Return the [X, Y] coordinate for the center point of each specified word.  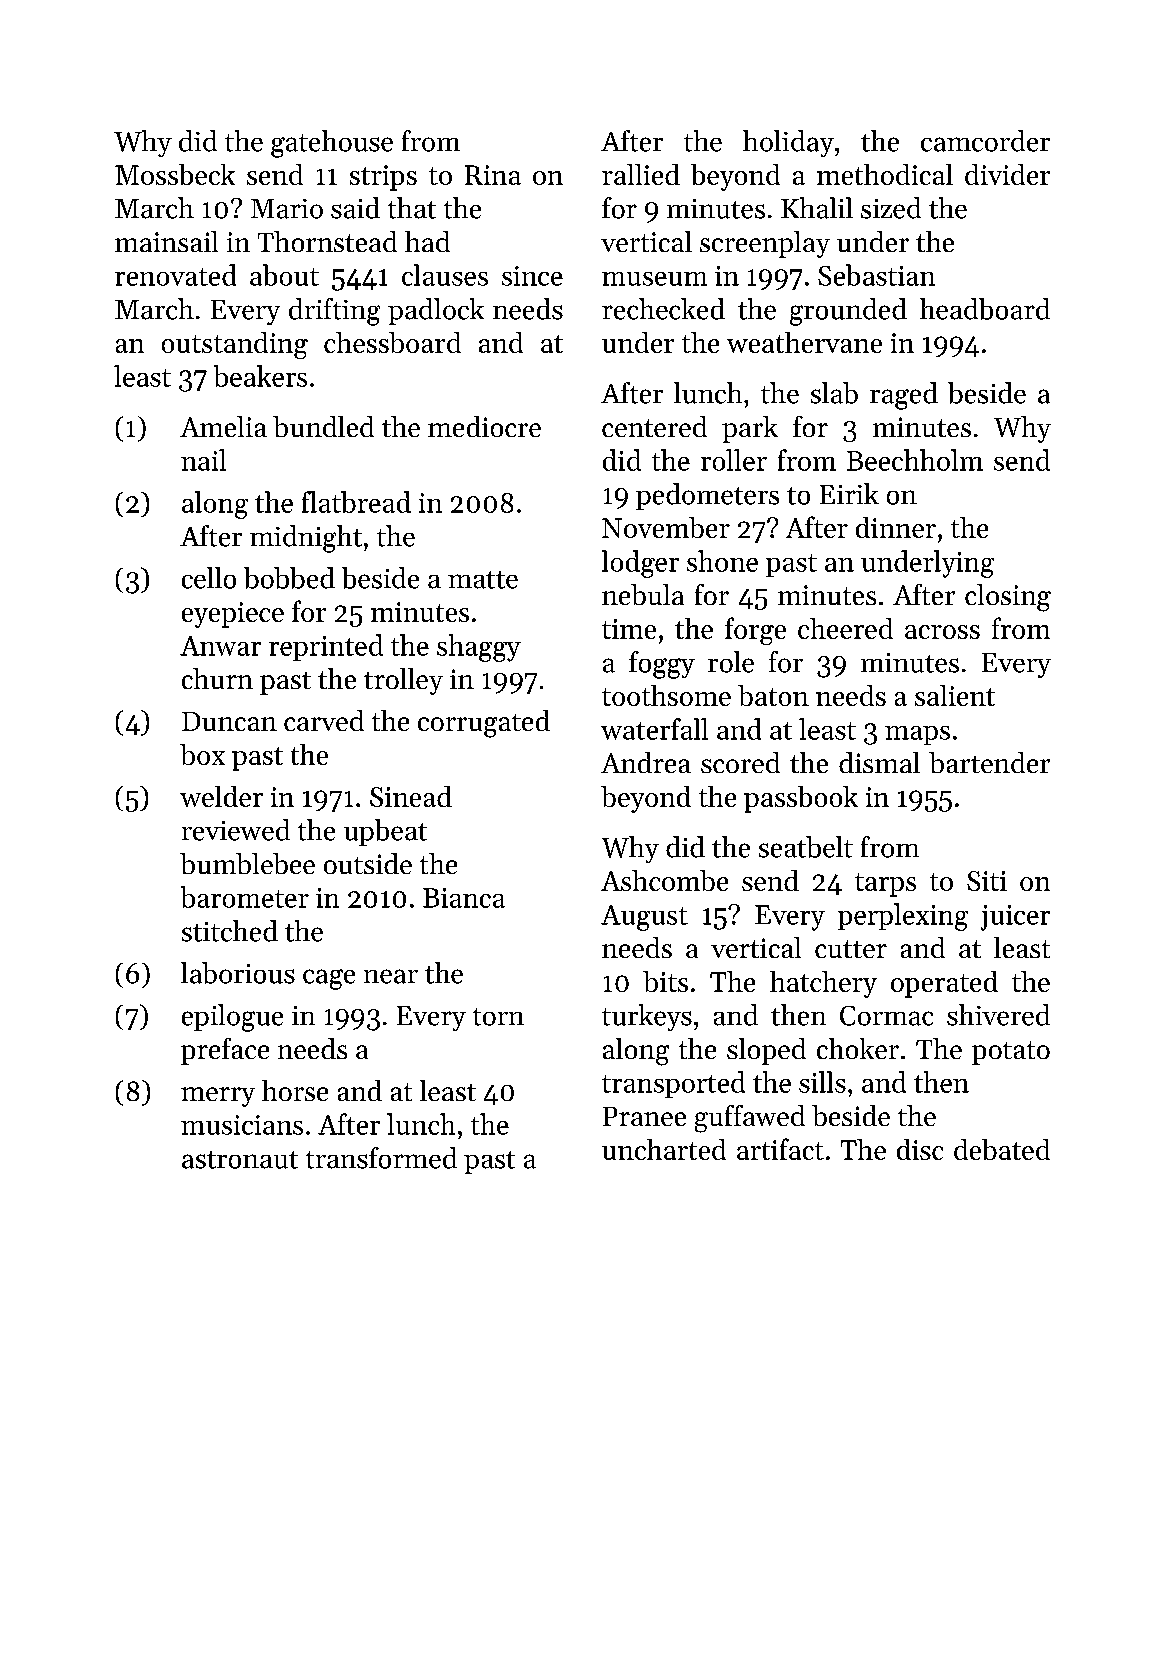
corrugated [484, 724]
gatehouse [332, 144]
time [629, 629]
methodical [885, 174]
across [942, 632]
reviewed [236, 830]
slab [834, 393]
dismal [879, 762]
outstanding [235, 345]
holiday [788, 143]
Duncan [229, 721]
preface [225, 1051]
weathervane [804, 342]
